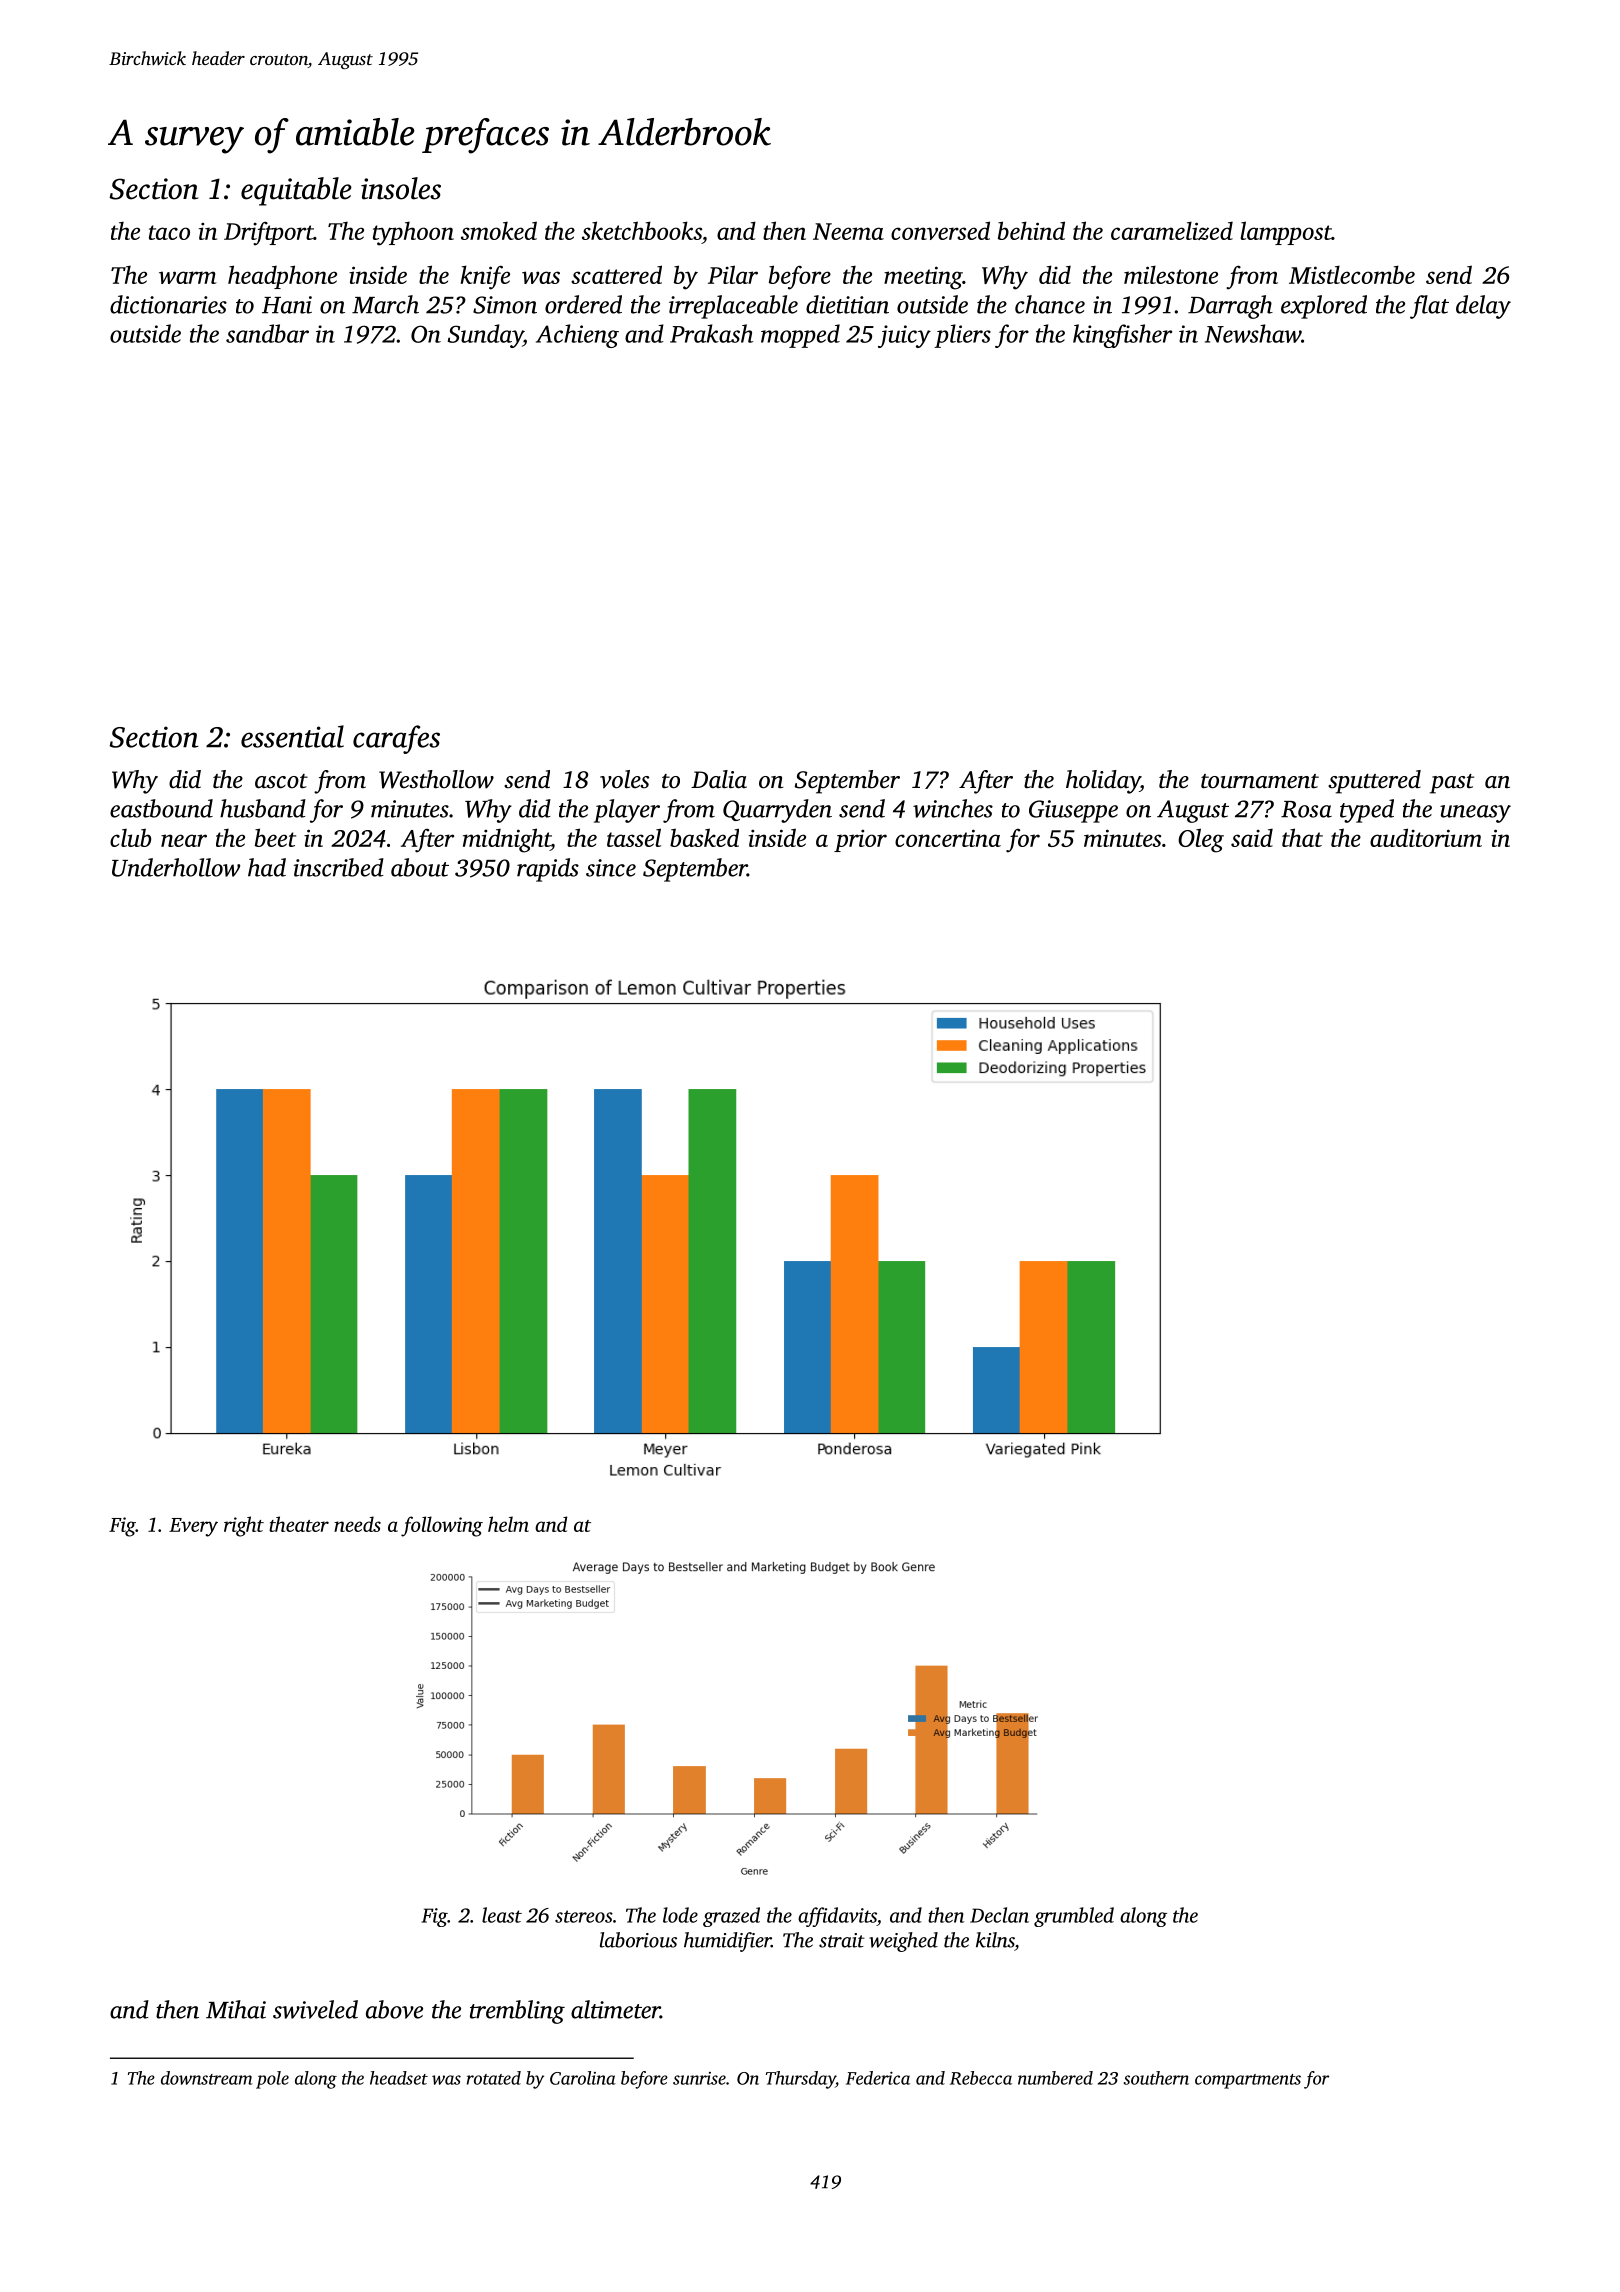  Describe the element at coordinates (616, 274) in the screenshot. I see `scattered` at that location.
